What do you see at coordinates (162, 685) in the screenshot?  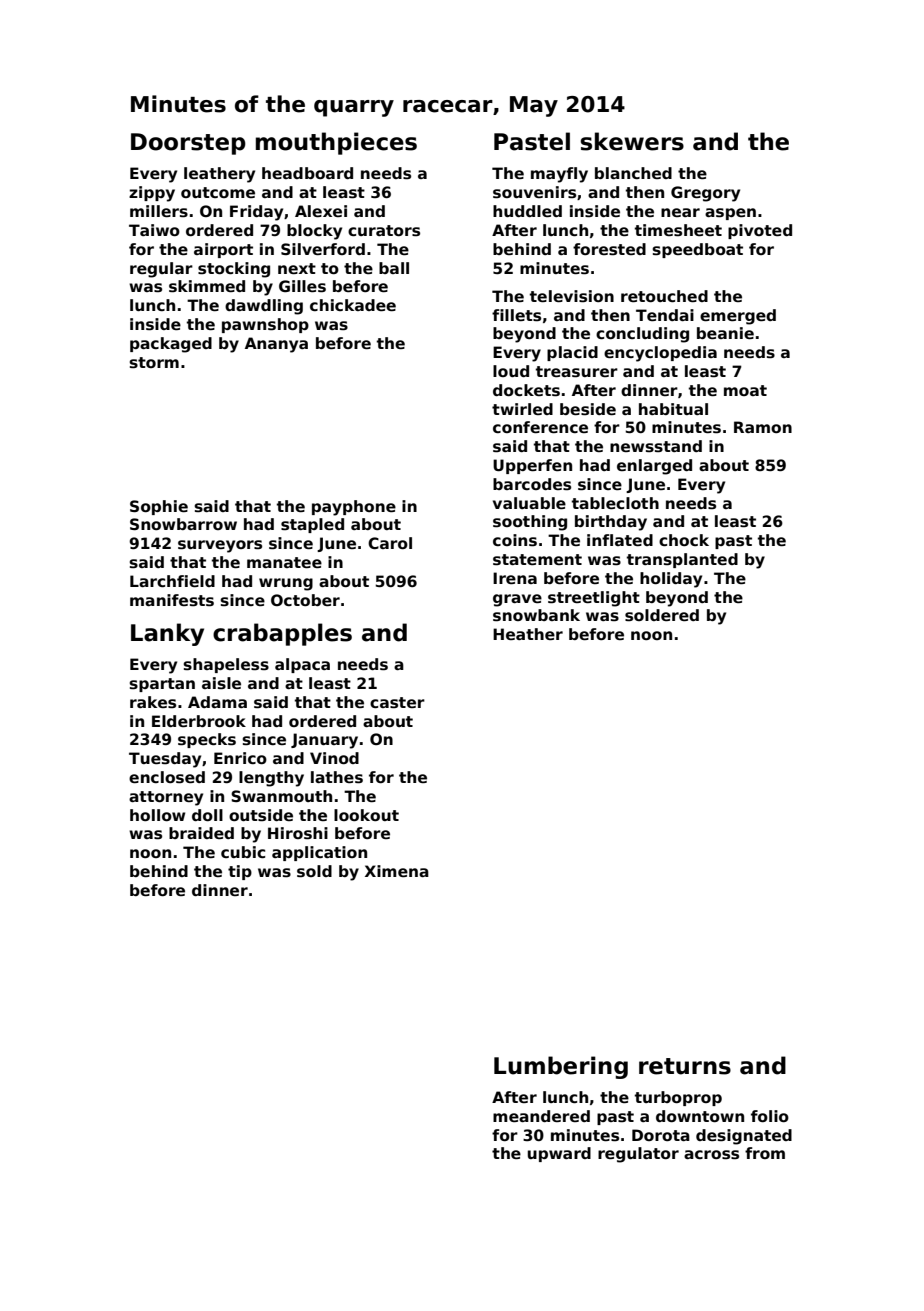 I see `spartan` at bounding box center [162, 685].
